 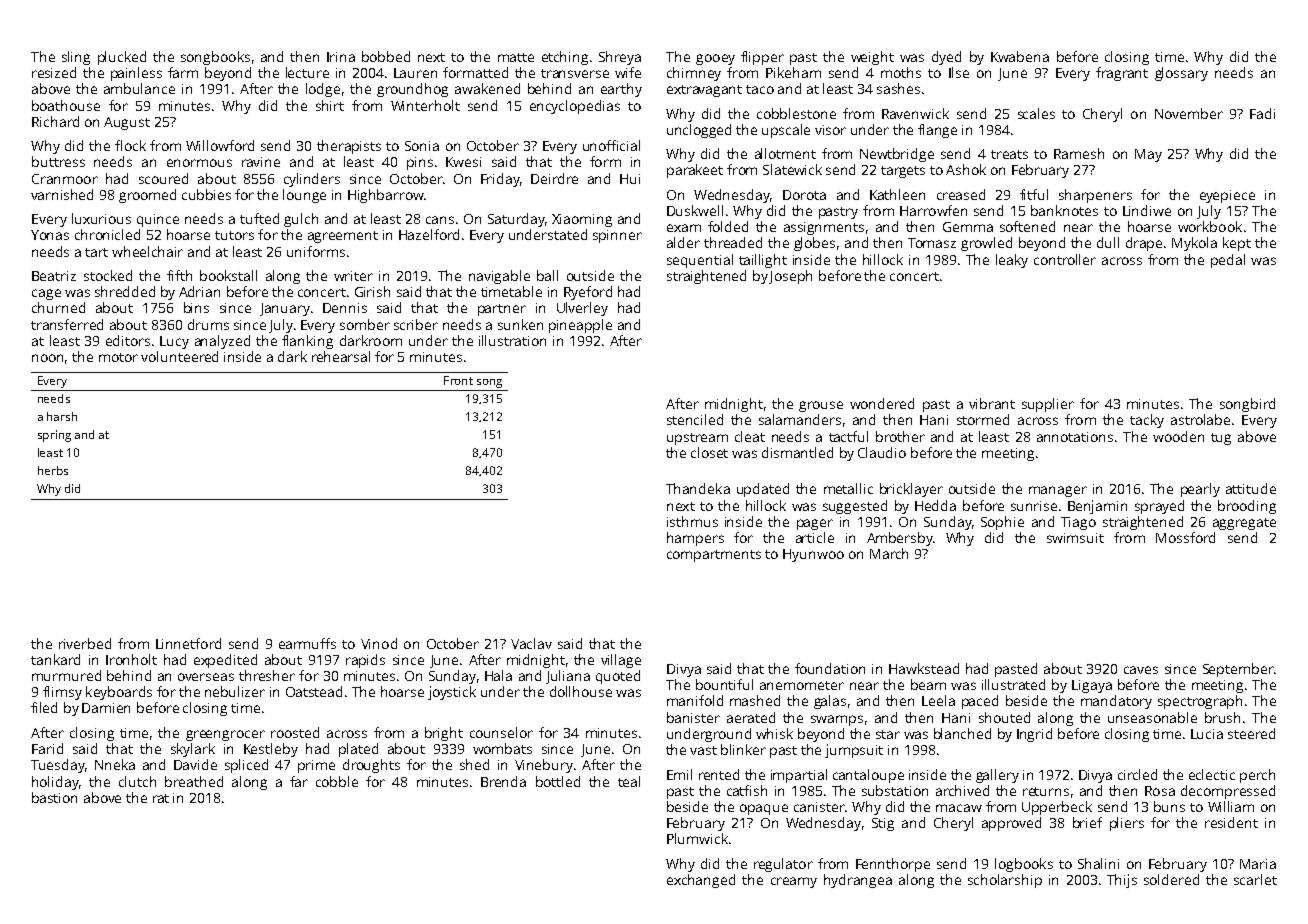 What do you see at coordinates (794, 882) in the screenshot?
I see `creamy` at bounding box center [794, 882].
